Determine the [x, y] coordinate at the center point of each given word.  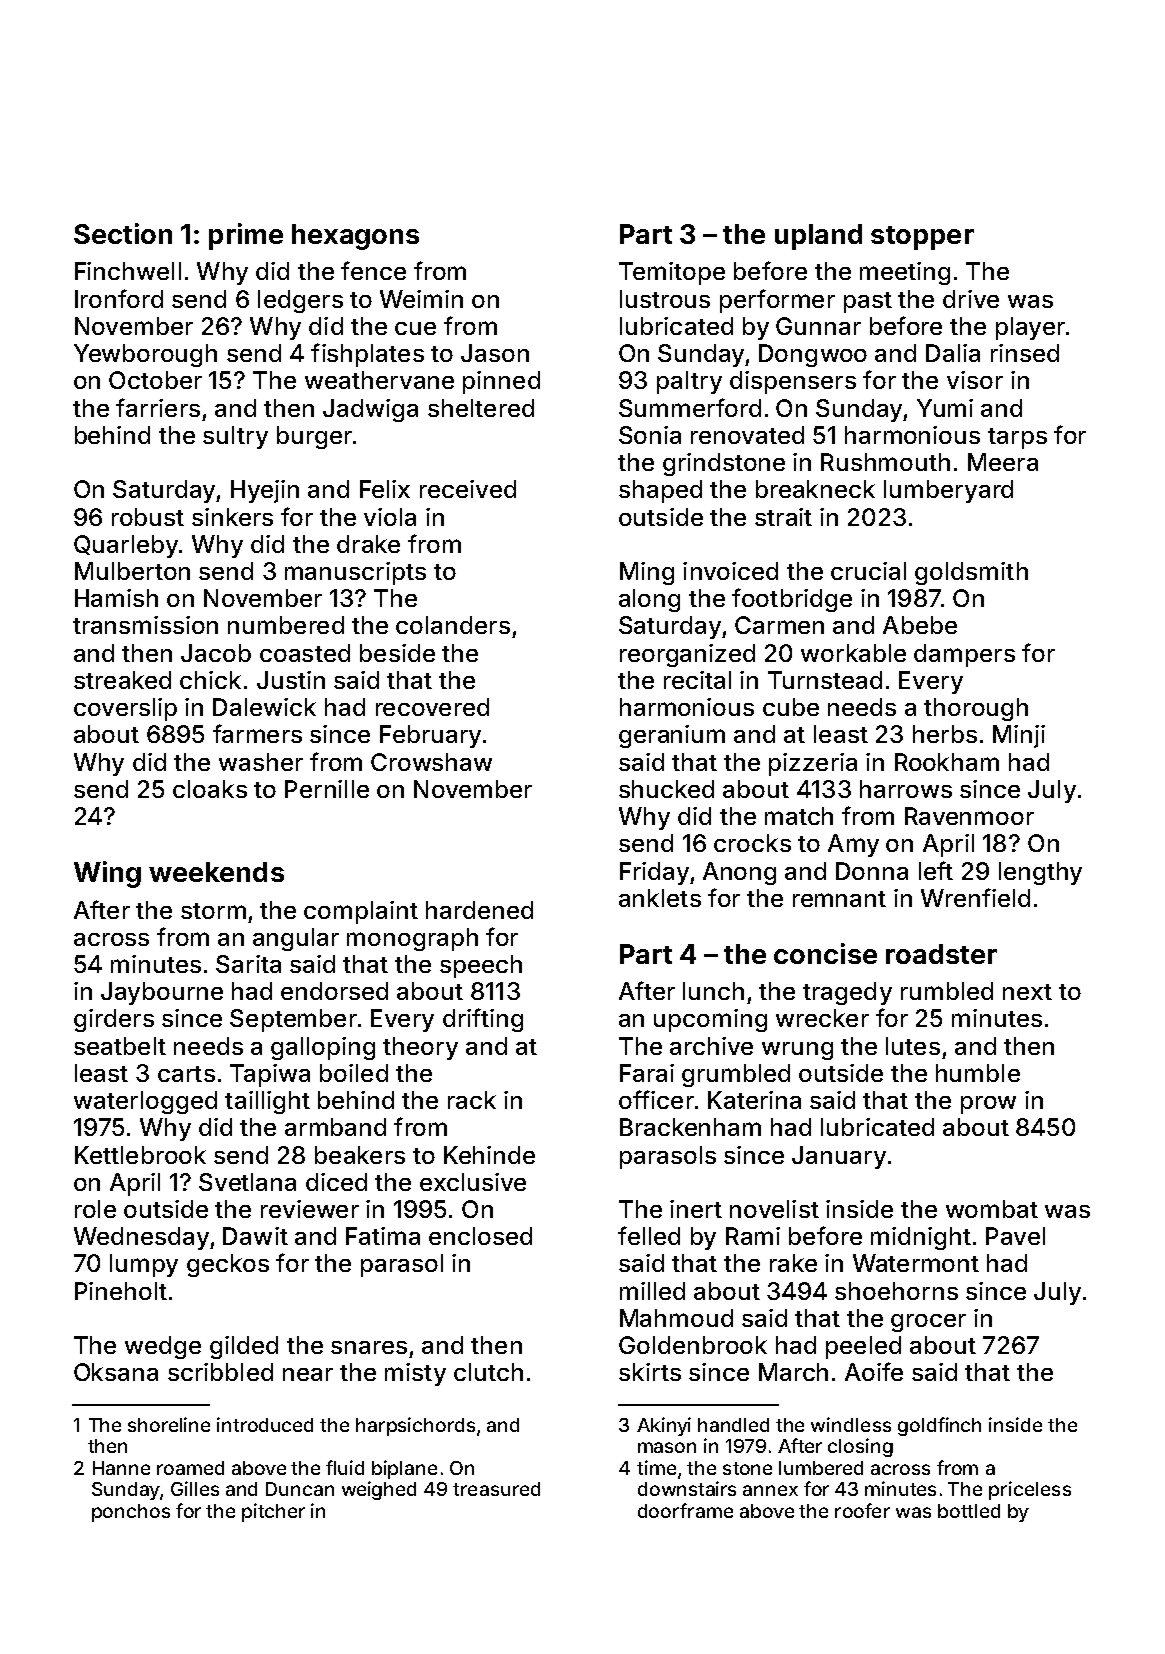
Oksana [116, 1372]
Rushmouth [885, 462]
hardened [479, 910]
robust [148, 517]
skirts [650, 1372]
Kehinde [489, 1155]
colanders [453, 625]
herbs [945, 734]
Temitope [672, 273]
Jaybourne [162, 993]
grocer [928, 1323]
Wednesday [141, 1238]
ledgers [300, 301]
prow [988, 1105]
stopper [922, 238]
